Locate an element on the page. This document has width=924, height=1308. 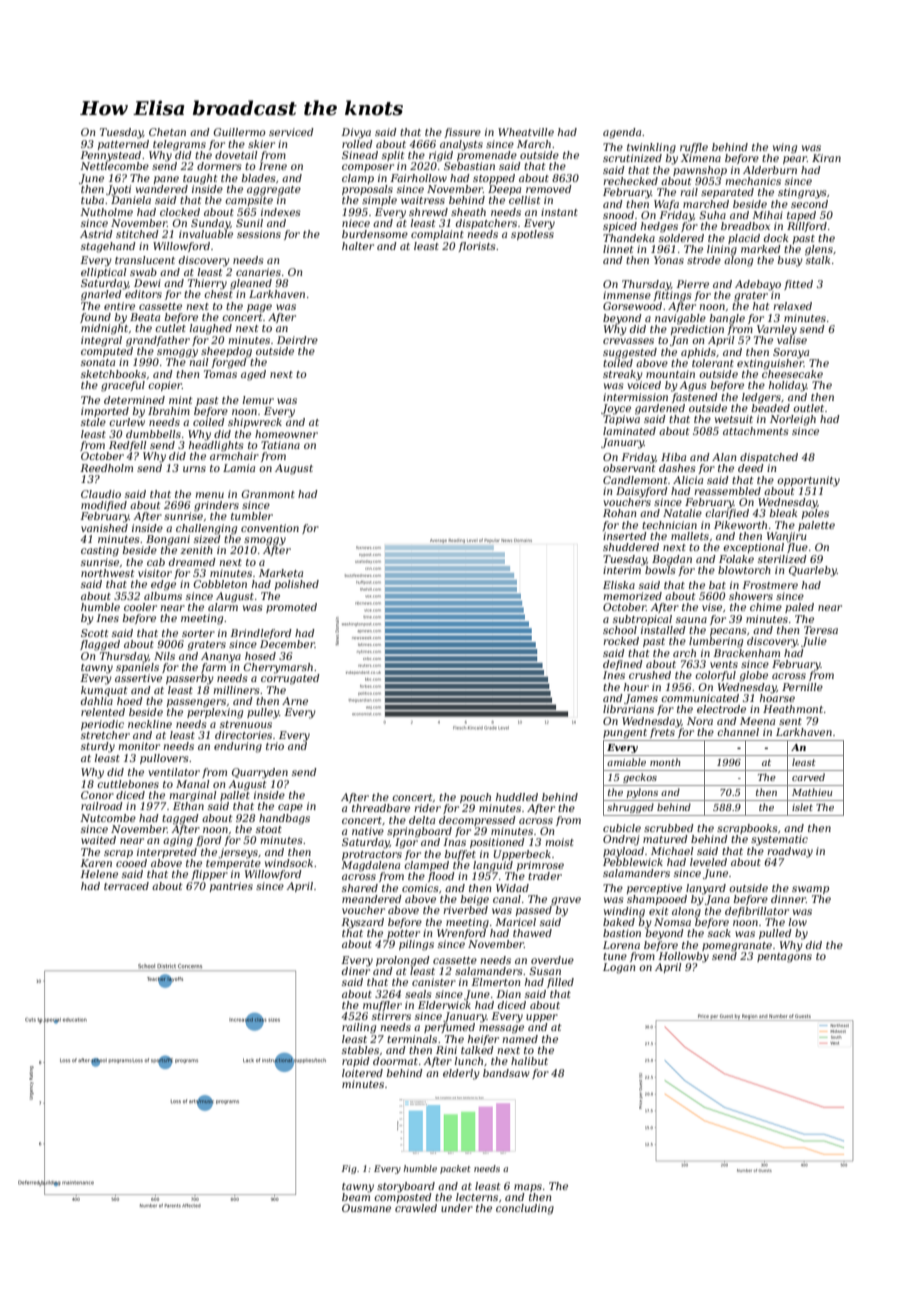
pentagons is located at coordinates (784, 958).
